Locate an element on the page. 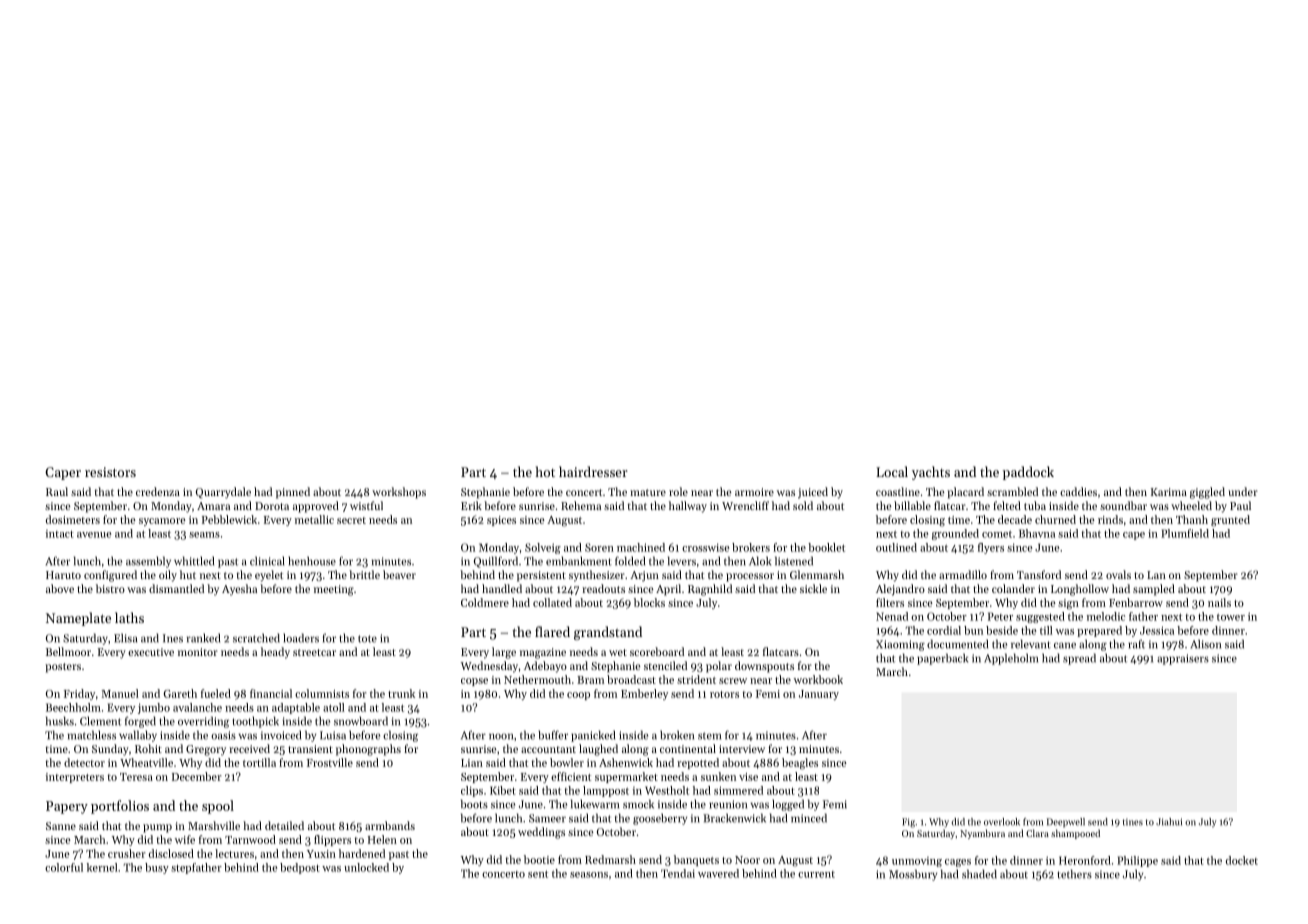  colorful is located at coordinates (64, 867).
